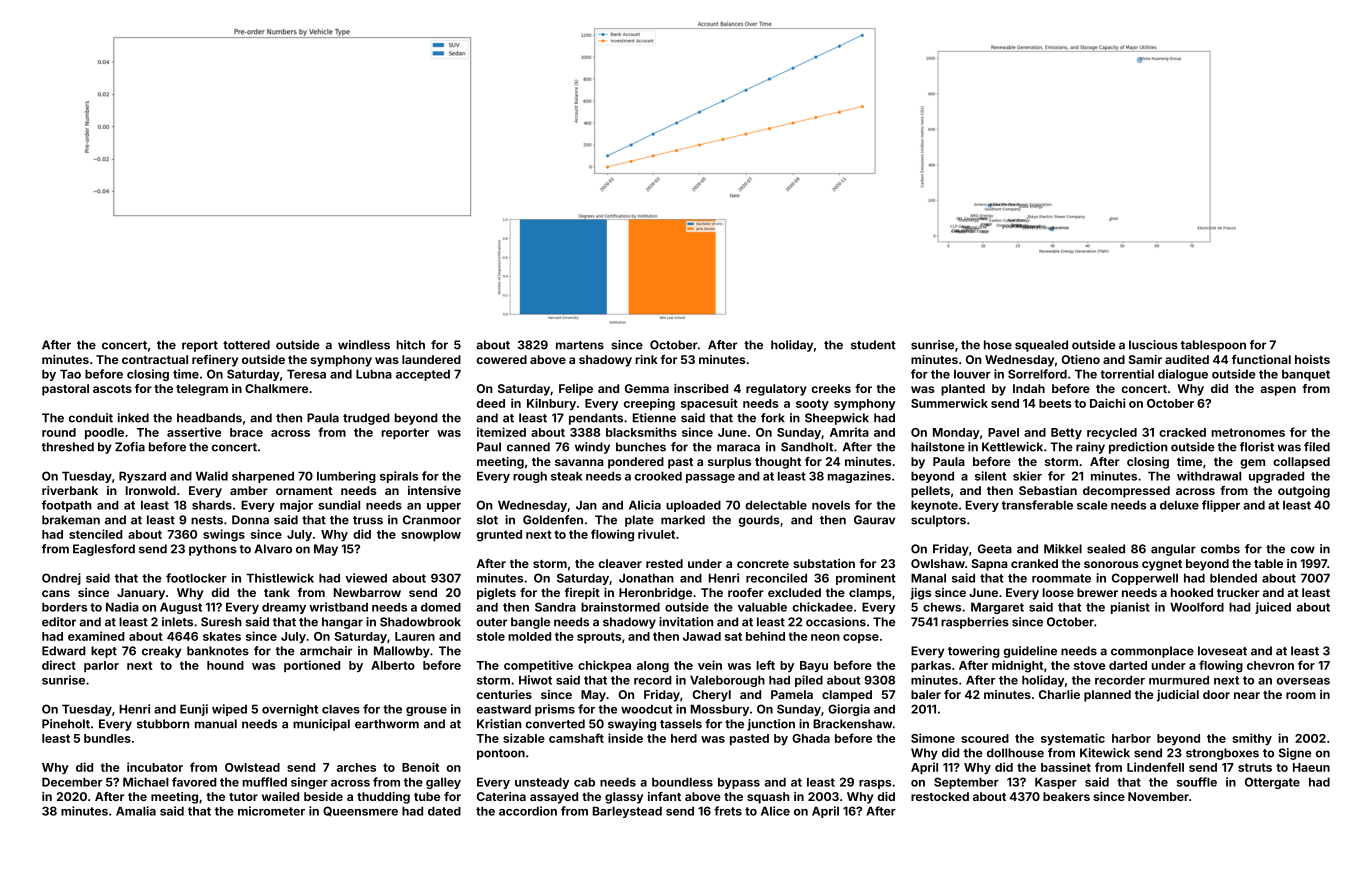 The image size is (1372, 887). What do you see at coordinates (246, 345) in the screenshot?
I see `tottered` at bounding box center [246, 345].
